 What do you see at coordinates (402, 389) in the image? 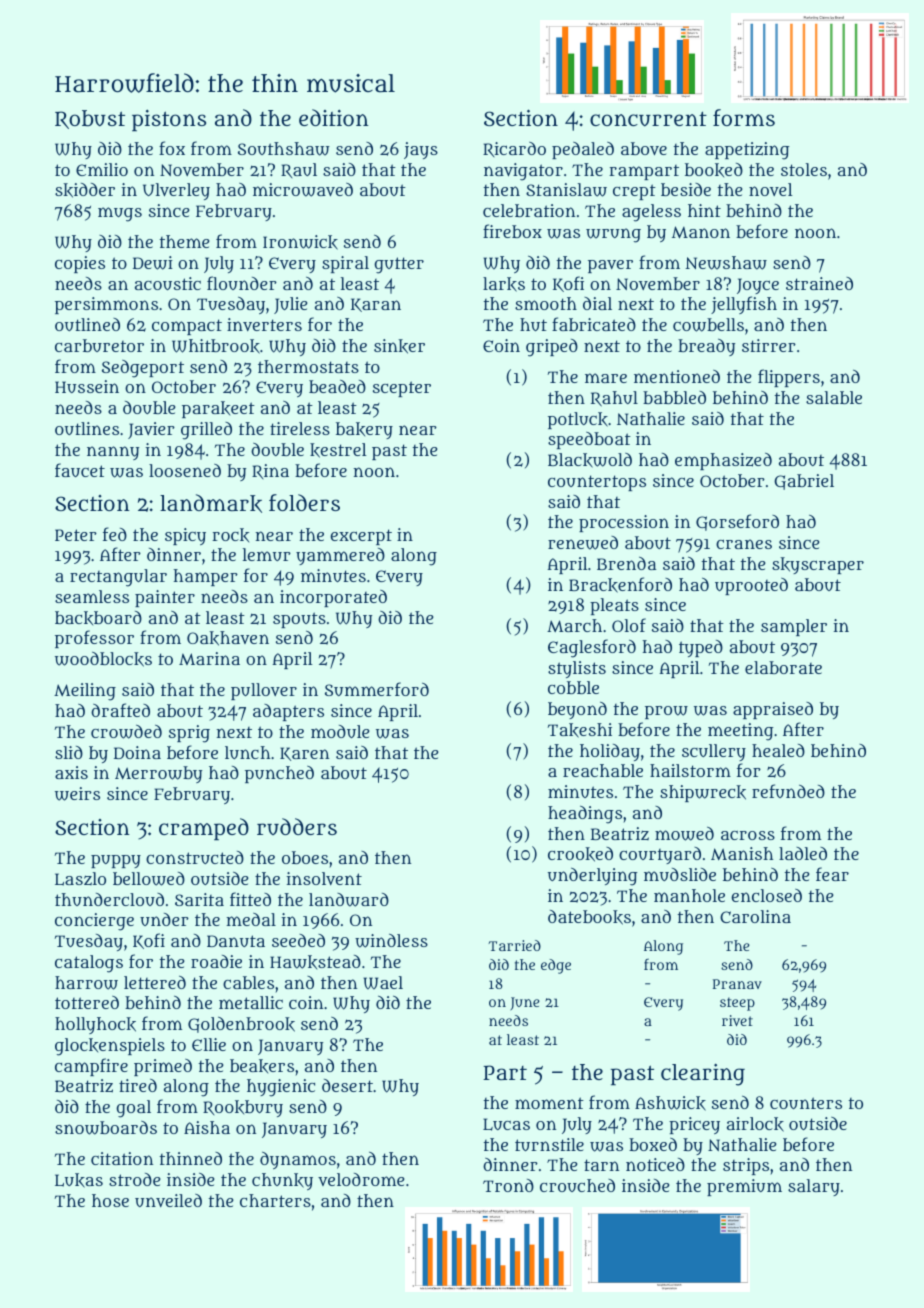
I see `scepter` at bounding box center [402, 389].
